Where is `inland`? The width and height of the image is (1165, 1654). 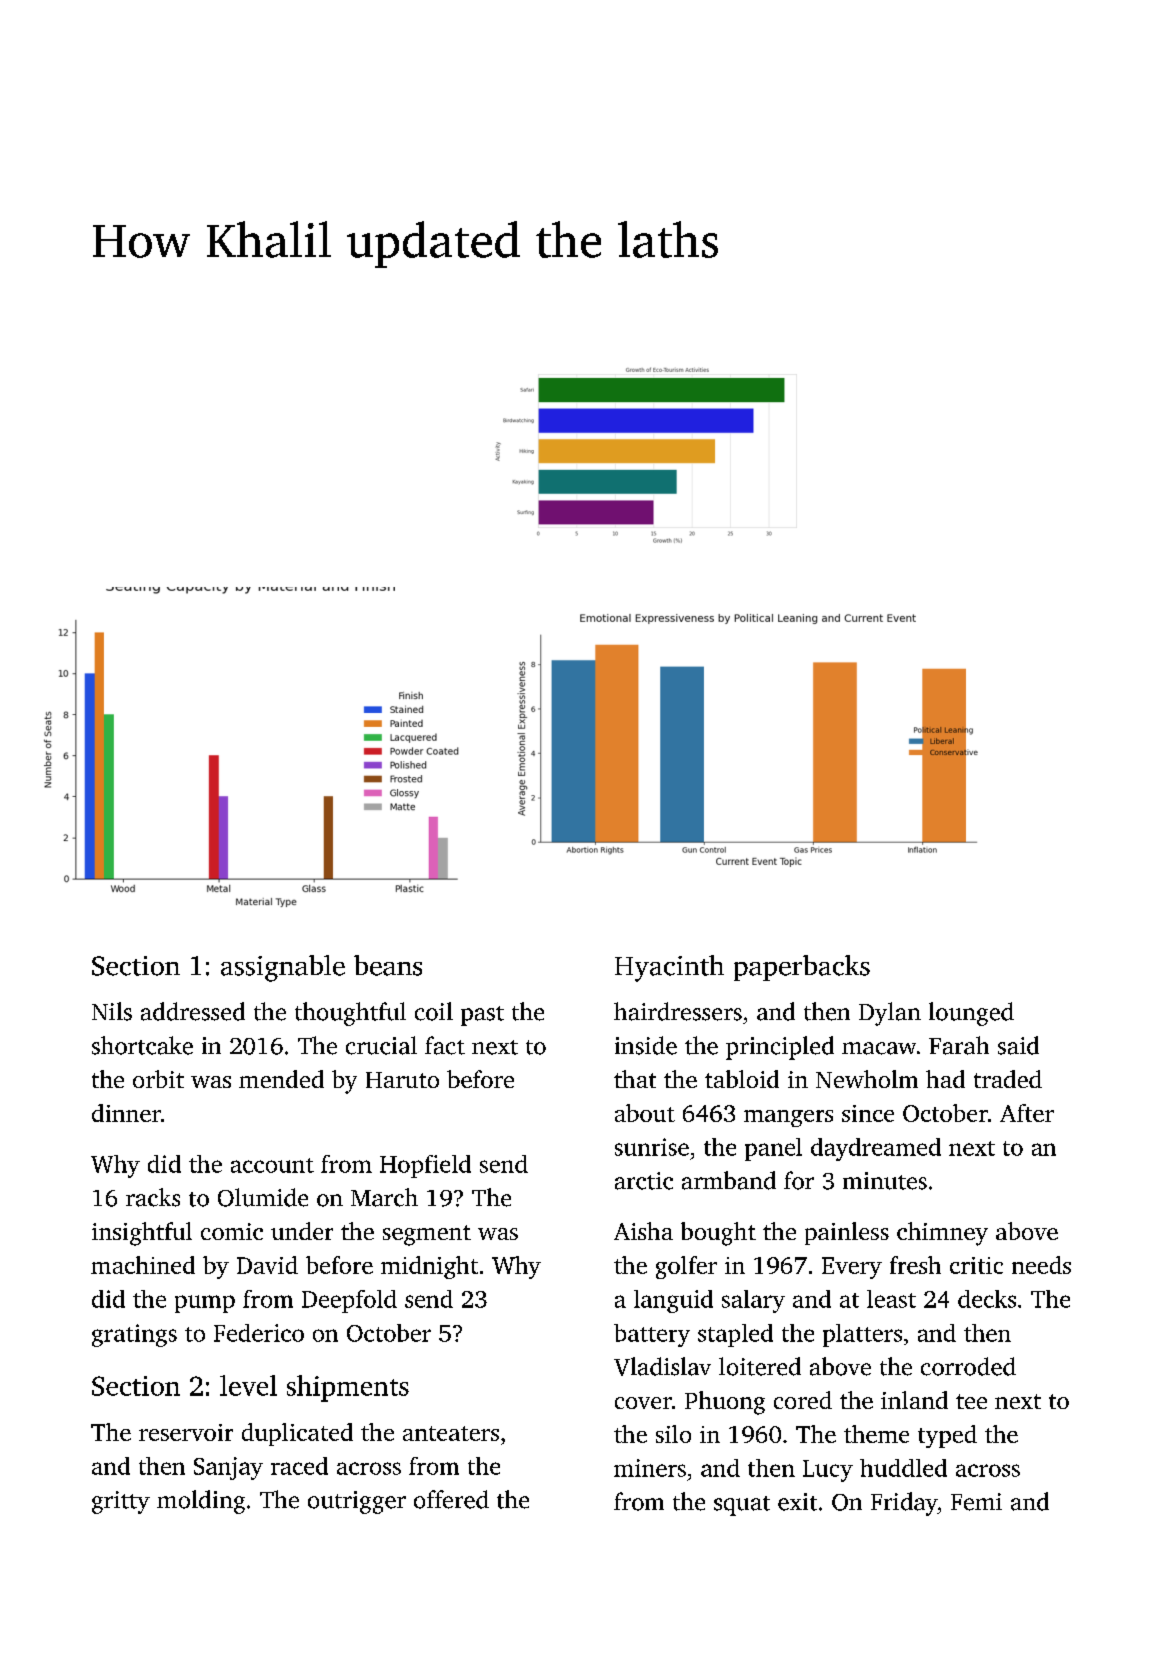
inland is located at coordinates (914, 1400).
